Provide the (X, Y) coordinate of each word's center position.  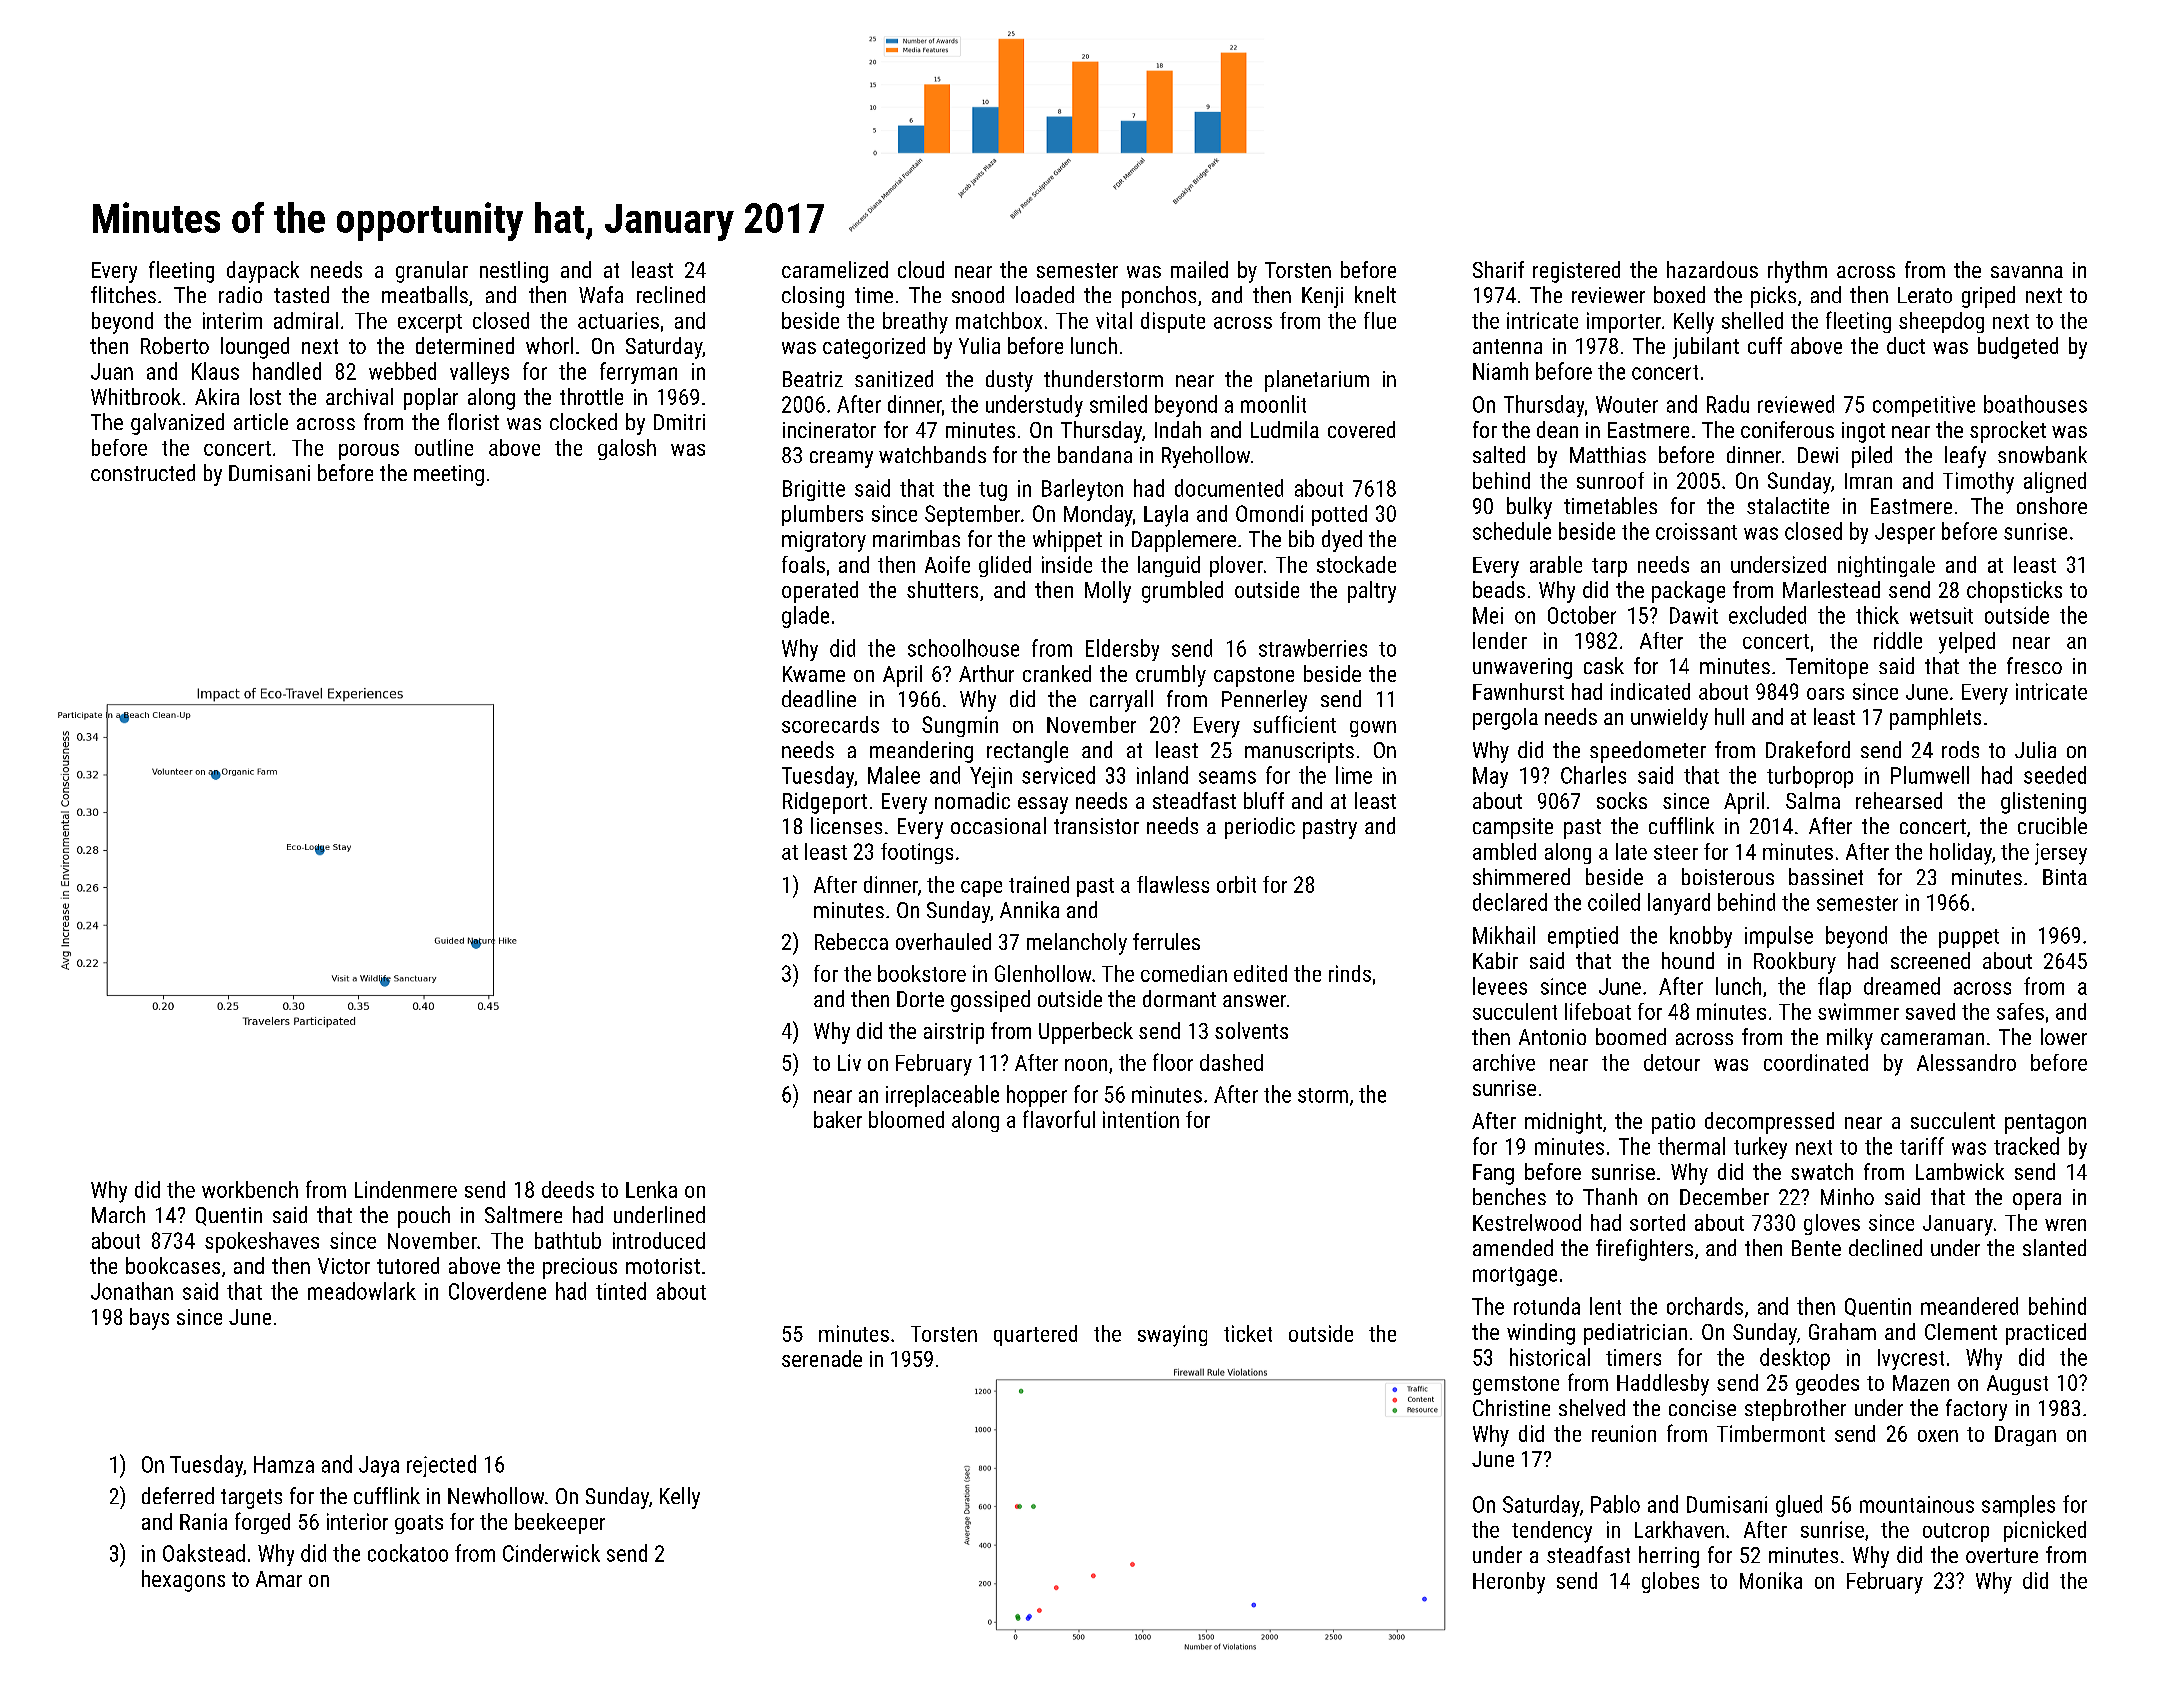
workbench (250, 1189)
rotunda (1547, 1306)
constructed (143, 472)
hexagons (183, 1581)
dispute (1173, 322)
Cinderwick (551, 1553)
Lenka (651, 1189)
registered (1576, 272)
